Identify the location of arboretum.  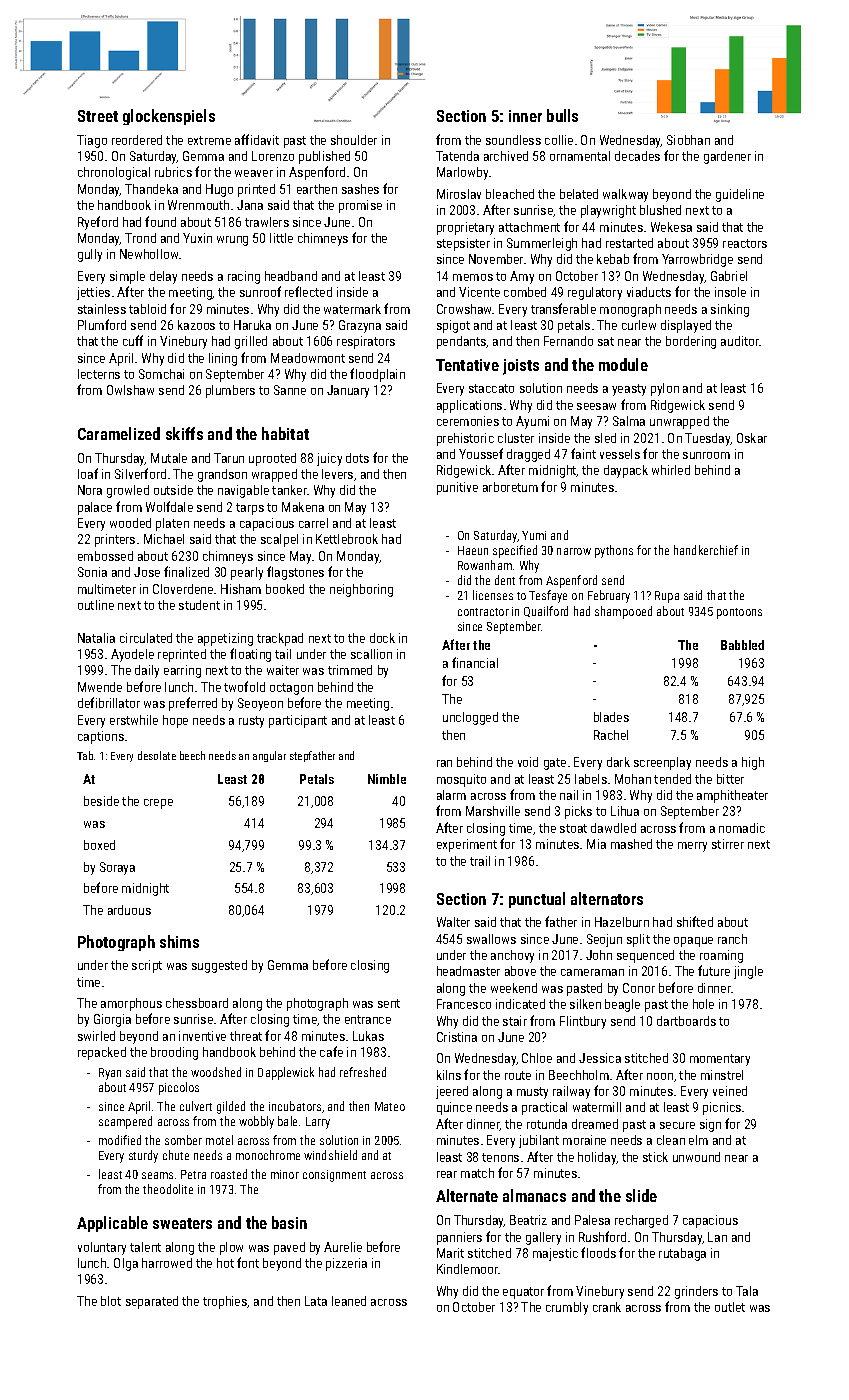
(510, 487).
